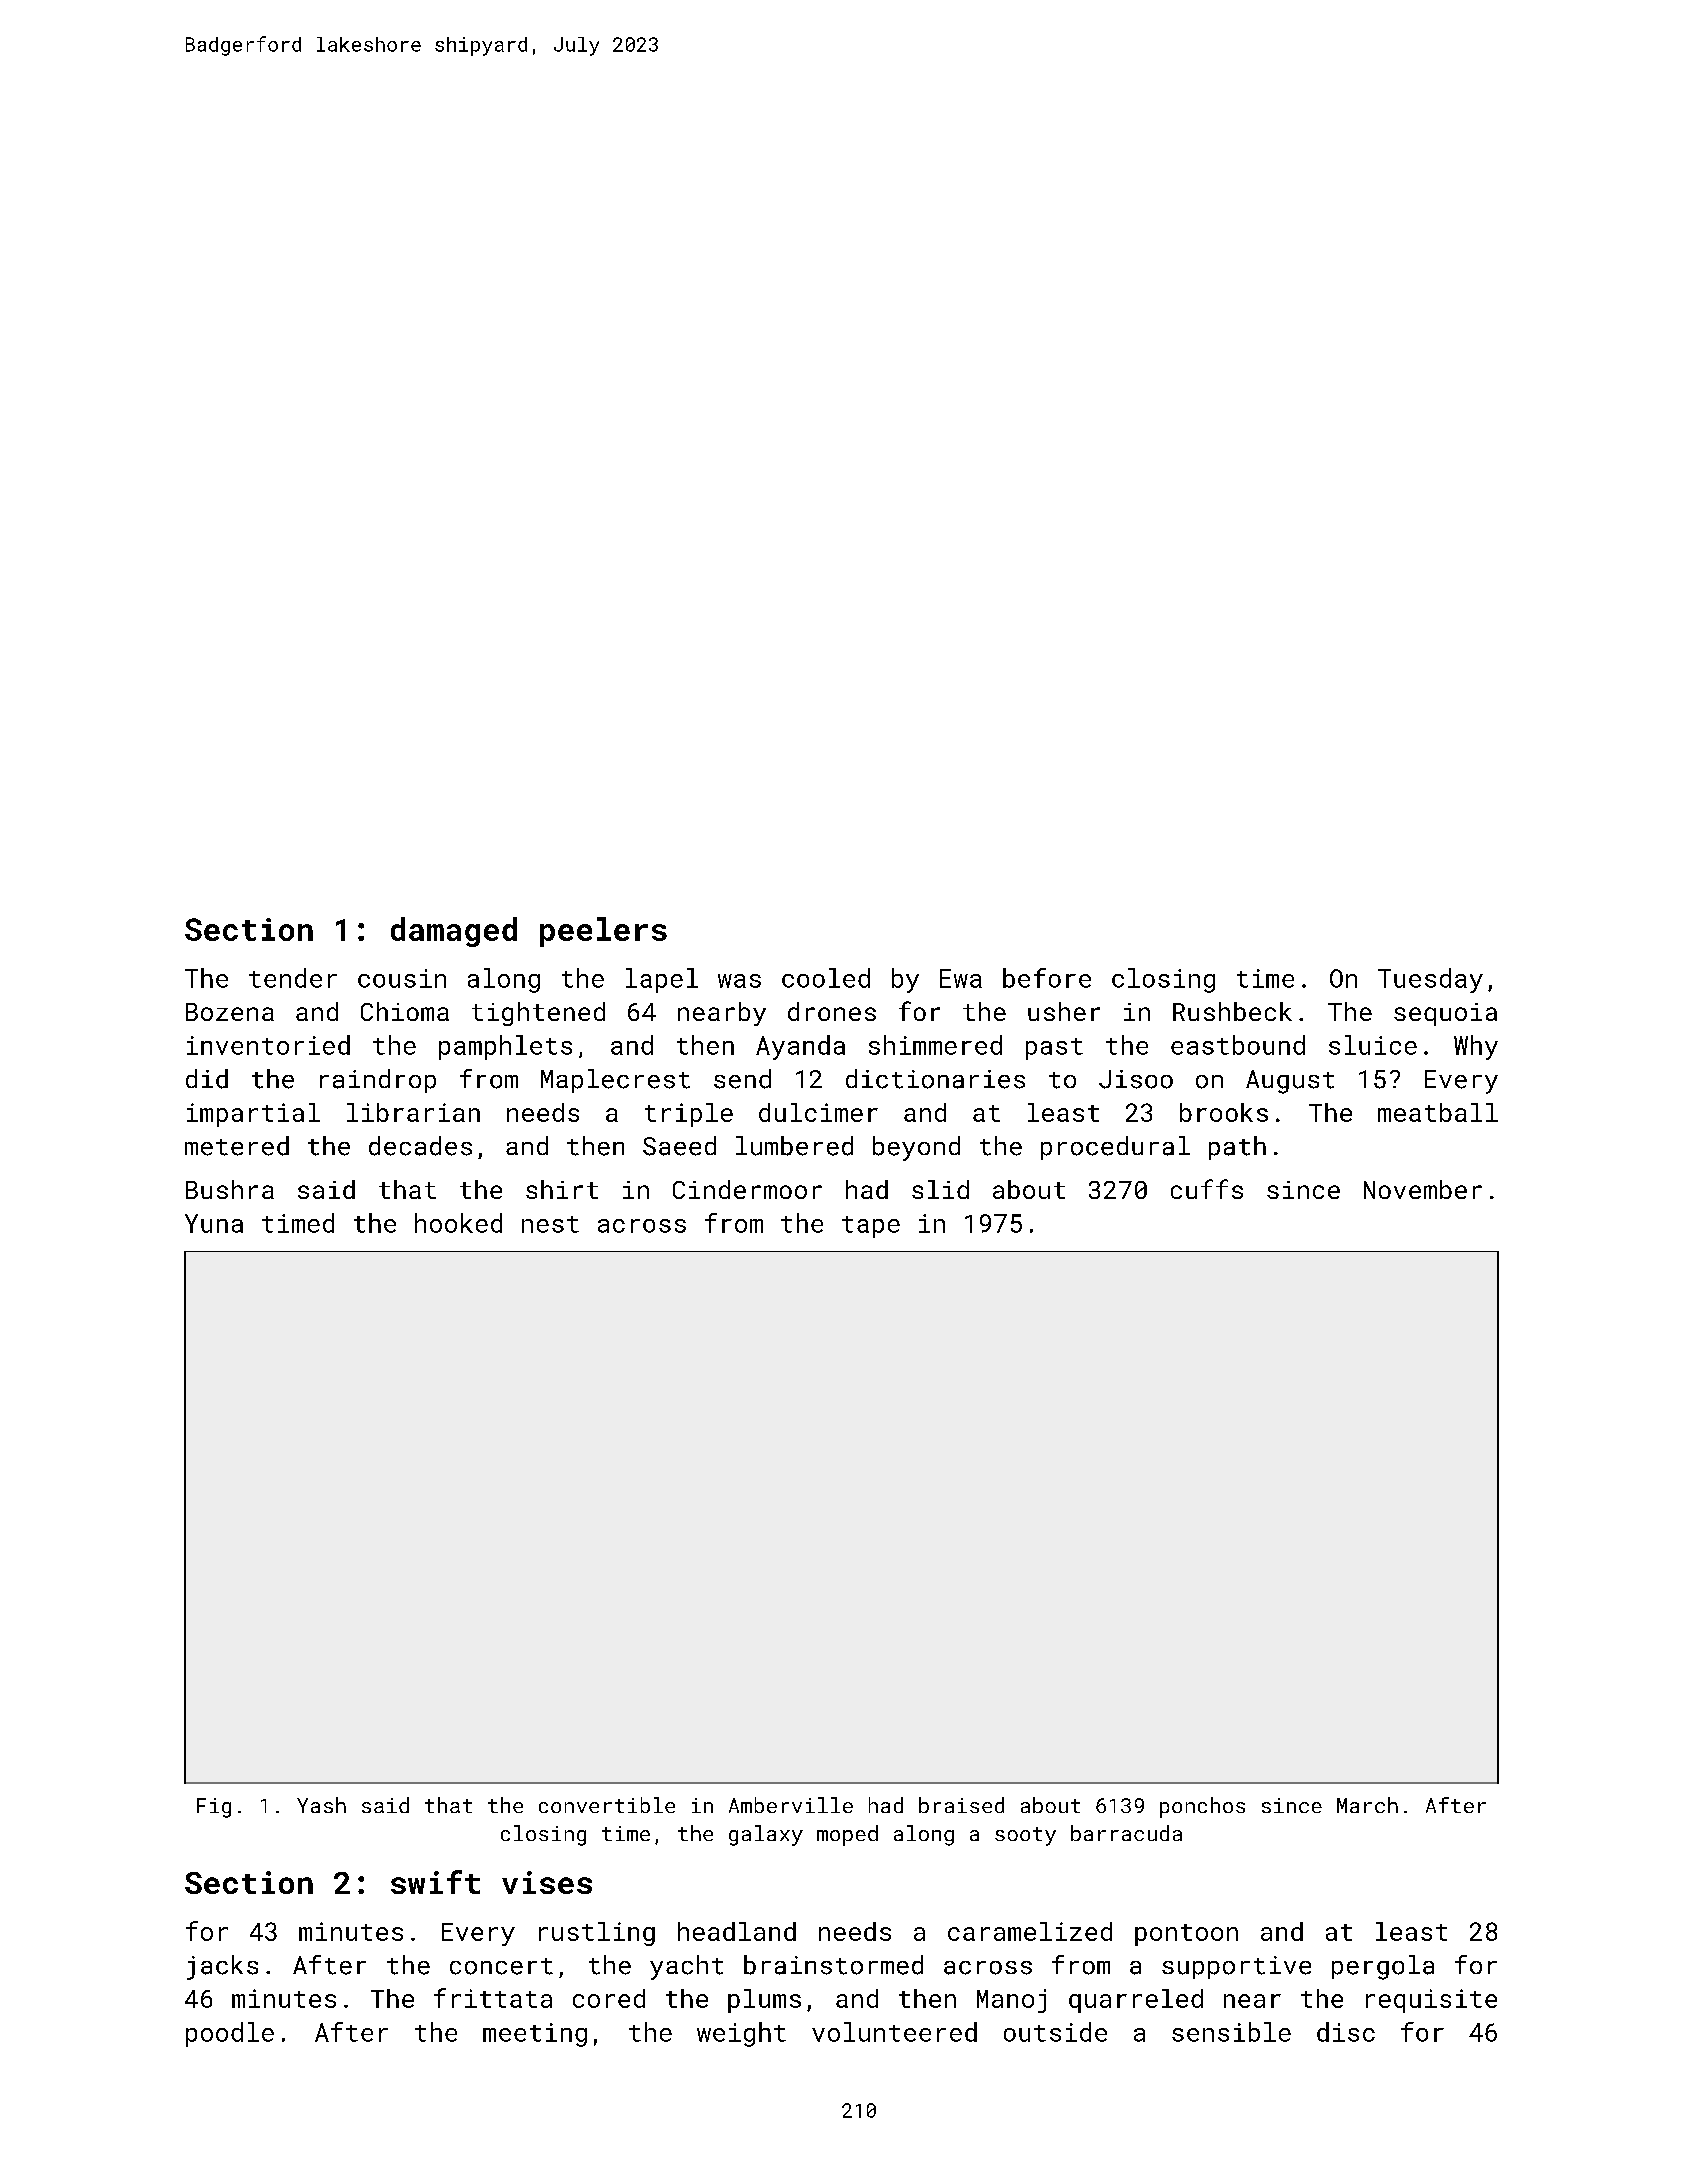 This page has width=1683, height=2178. Describe the element at coordinates (501, 1966) in the page. I see `concert` at that location.
